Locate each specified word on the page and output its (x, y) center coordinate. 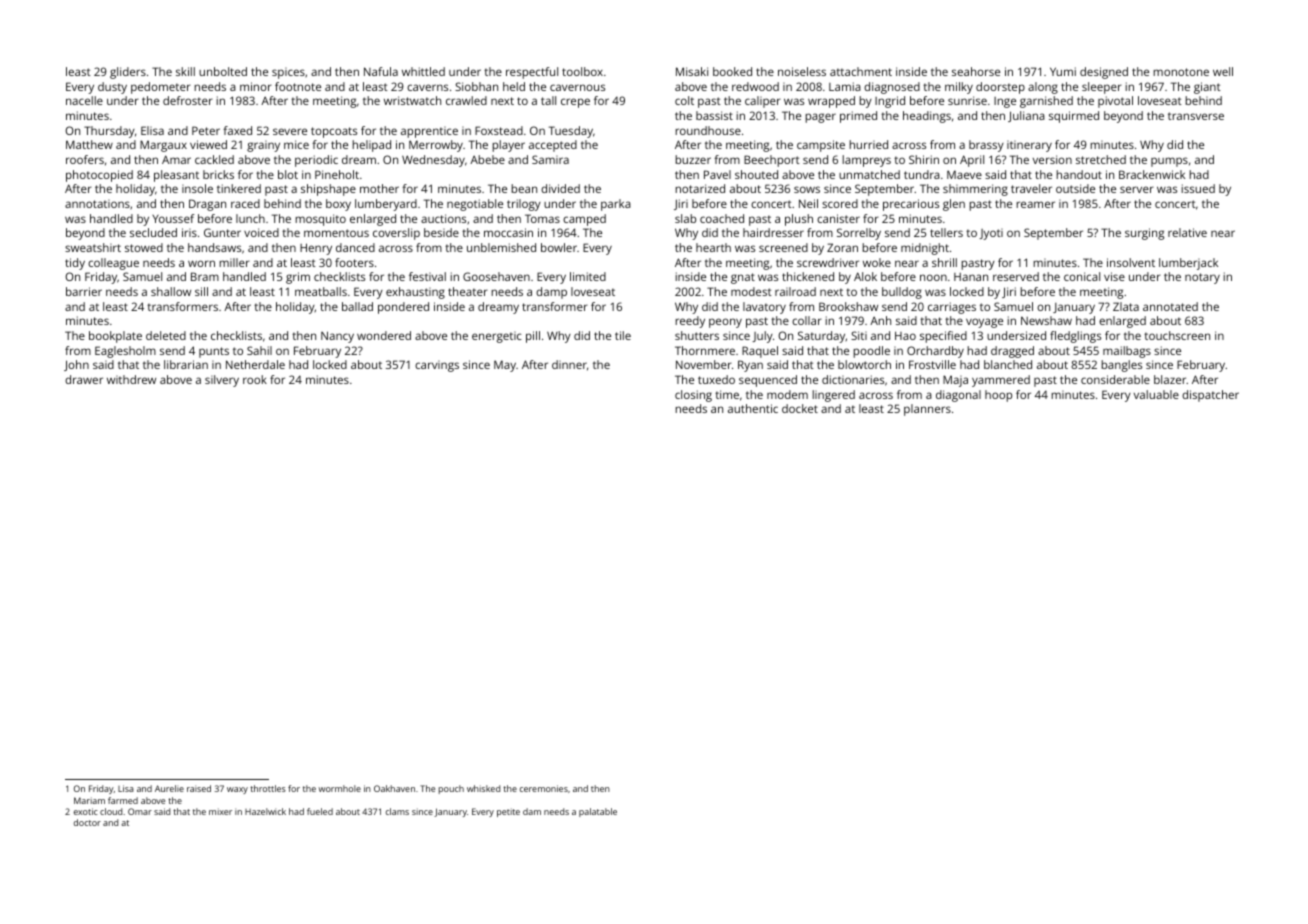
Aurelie (169, 788)
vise (1114, 276)
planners (927, 410)
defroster (188, 100)
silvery (222, 381)
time (727, 394)
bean (524, 188)
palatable (598, 812)
